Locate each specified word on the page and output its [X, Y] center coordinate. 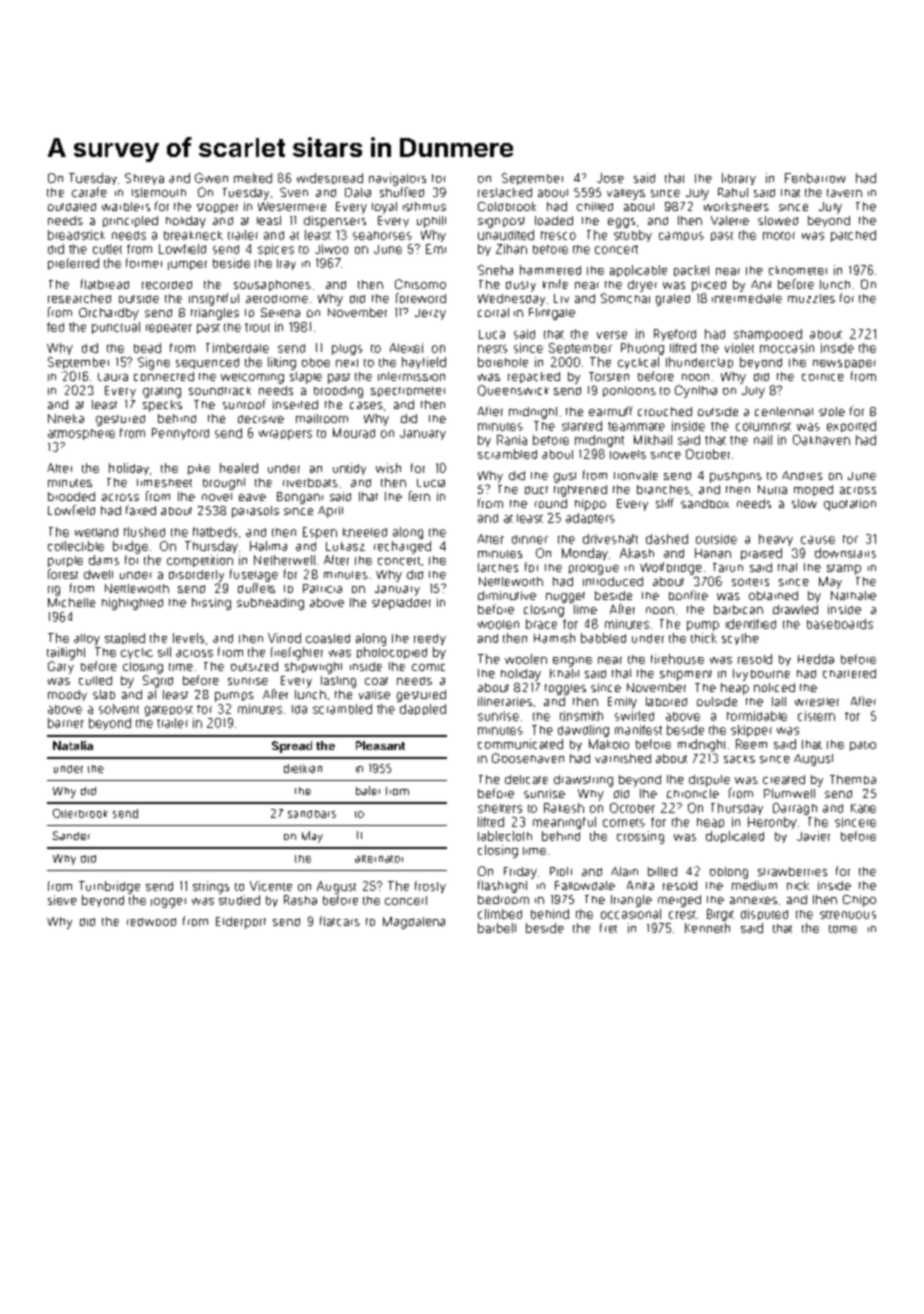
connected [164, 376]
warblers [126, 206]
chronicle [693, 793]
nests [492, 349]
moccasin [787, 348]
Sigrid [158, 681]
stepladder [401, 604]
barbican [738, 609]
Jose [610, 178]
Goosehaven [528, 758]
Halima [268, 546]
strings [211, 887]
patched [853, 236]
